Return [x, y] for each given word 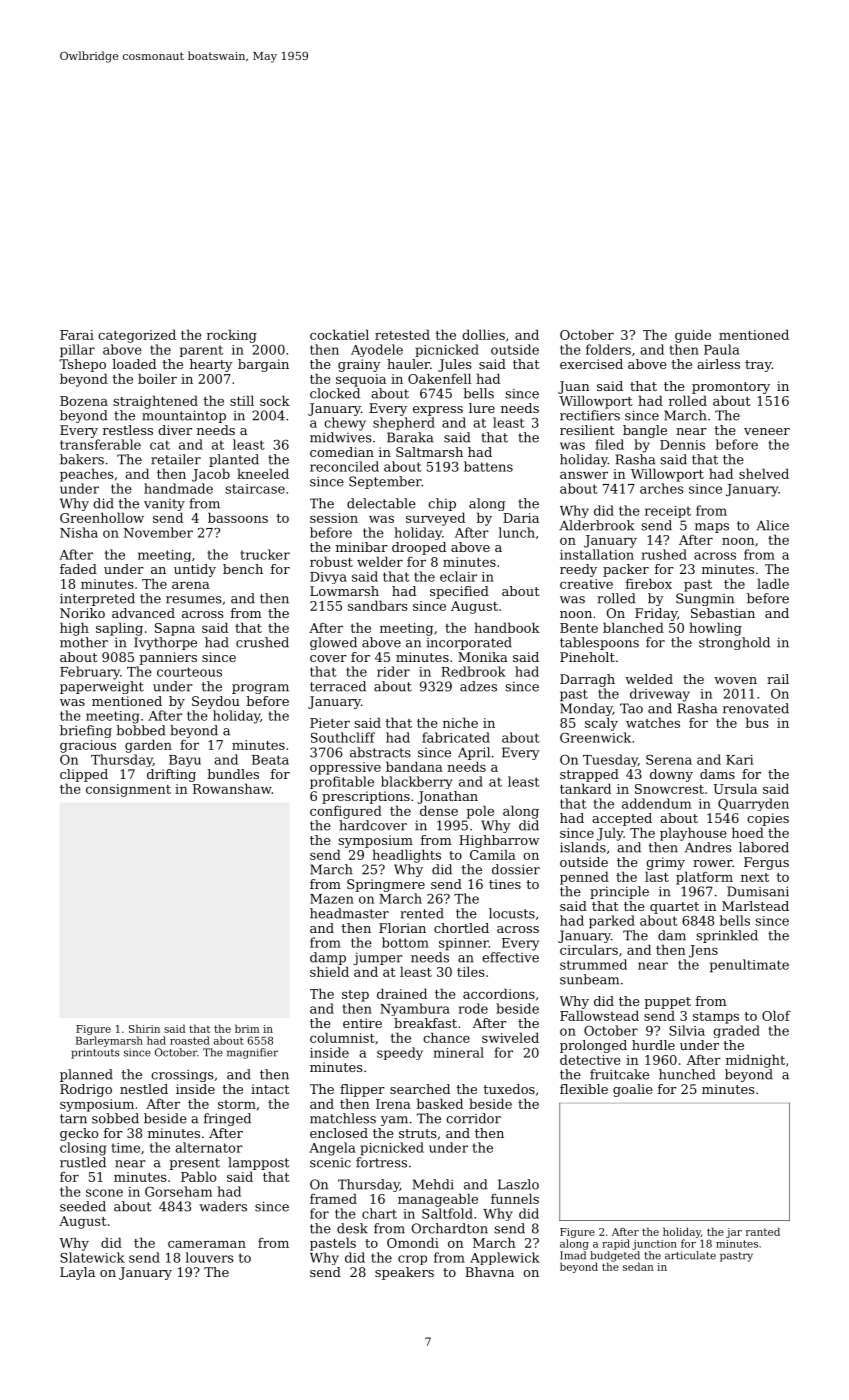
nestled [144, 1089]
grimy [665, 863]
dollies [483, 334]
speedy [400, 1053]
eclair [458, 576]
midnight [755, 1061]
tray [758, 366]
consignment [128, 790]
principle [619, 892]
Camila [493, 854]
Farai [77, 335]
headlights [406, 856]
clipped [84, 775]
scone [104, 1193]
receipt [668, 512]
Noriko [82, 613]
